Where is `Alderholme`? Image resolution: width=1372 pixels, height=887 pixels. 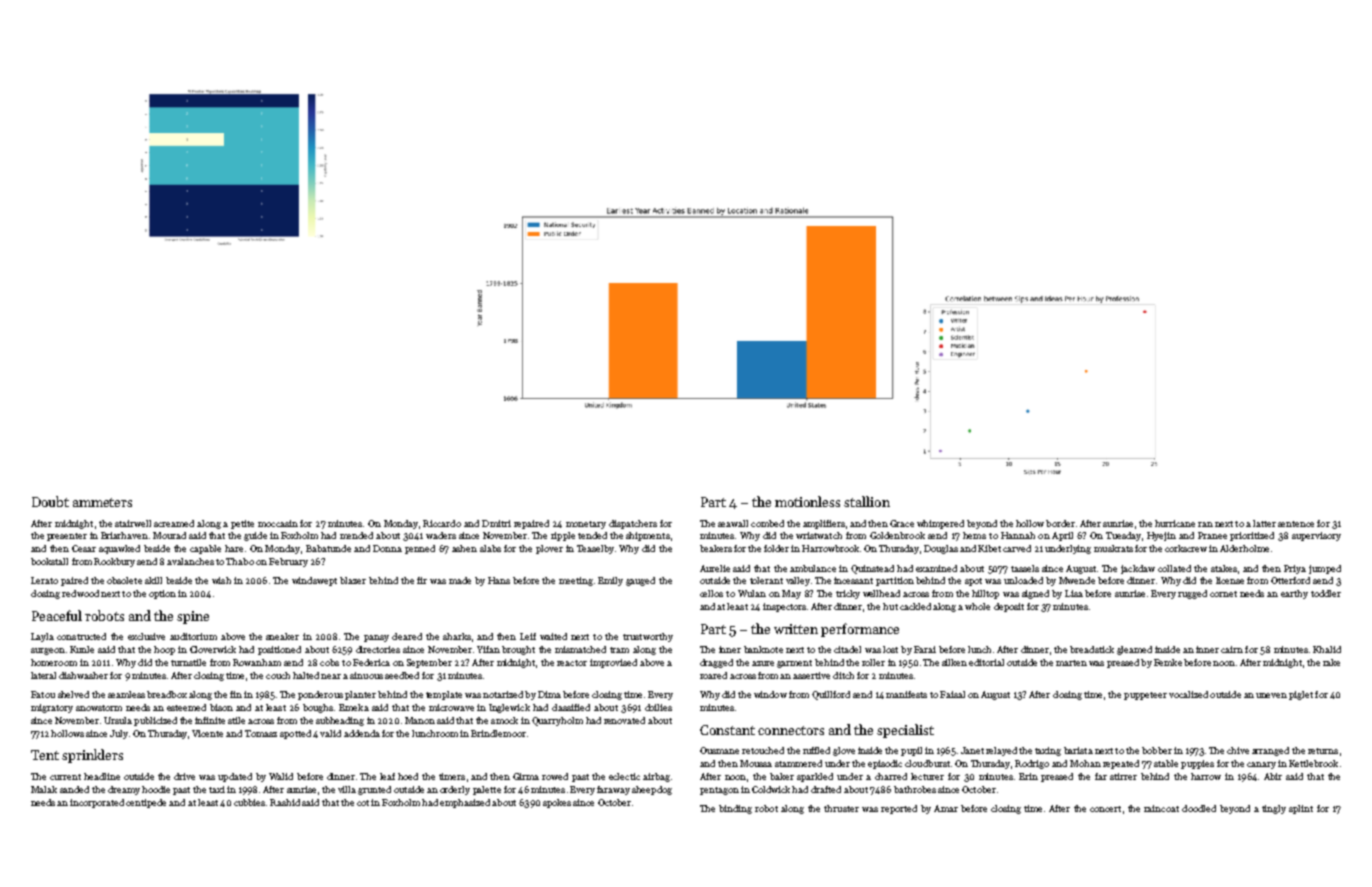
Alderholme is located at coordinates (1244, 548).
